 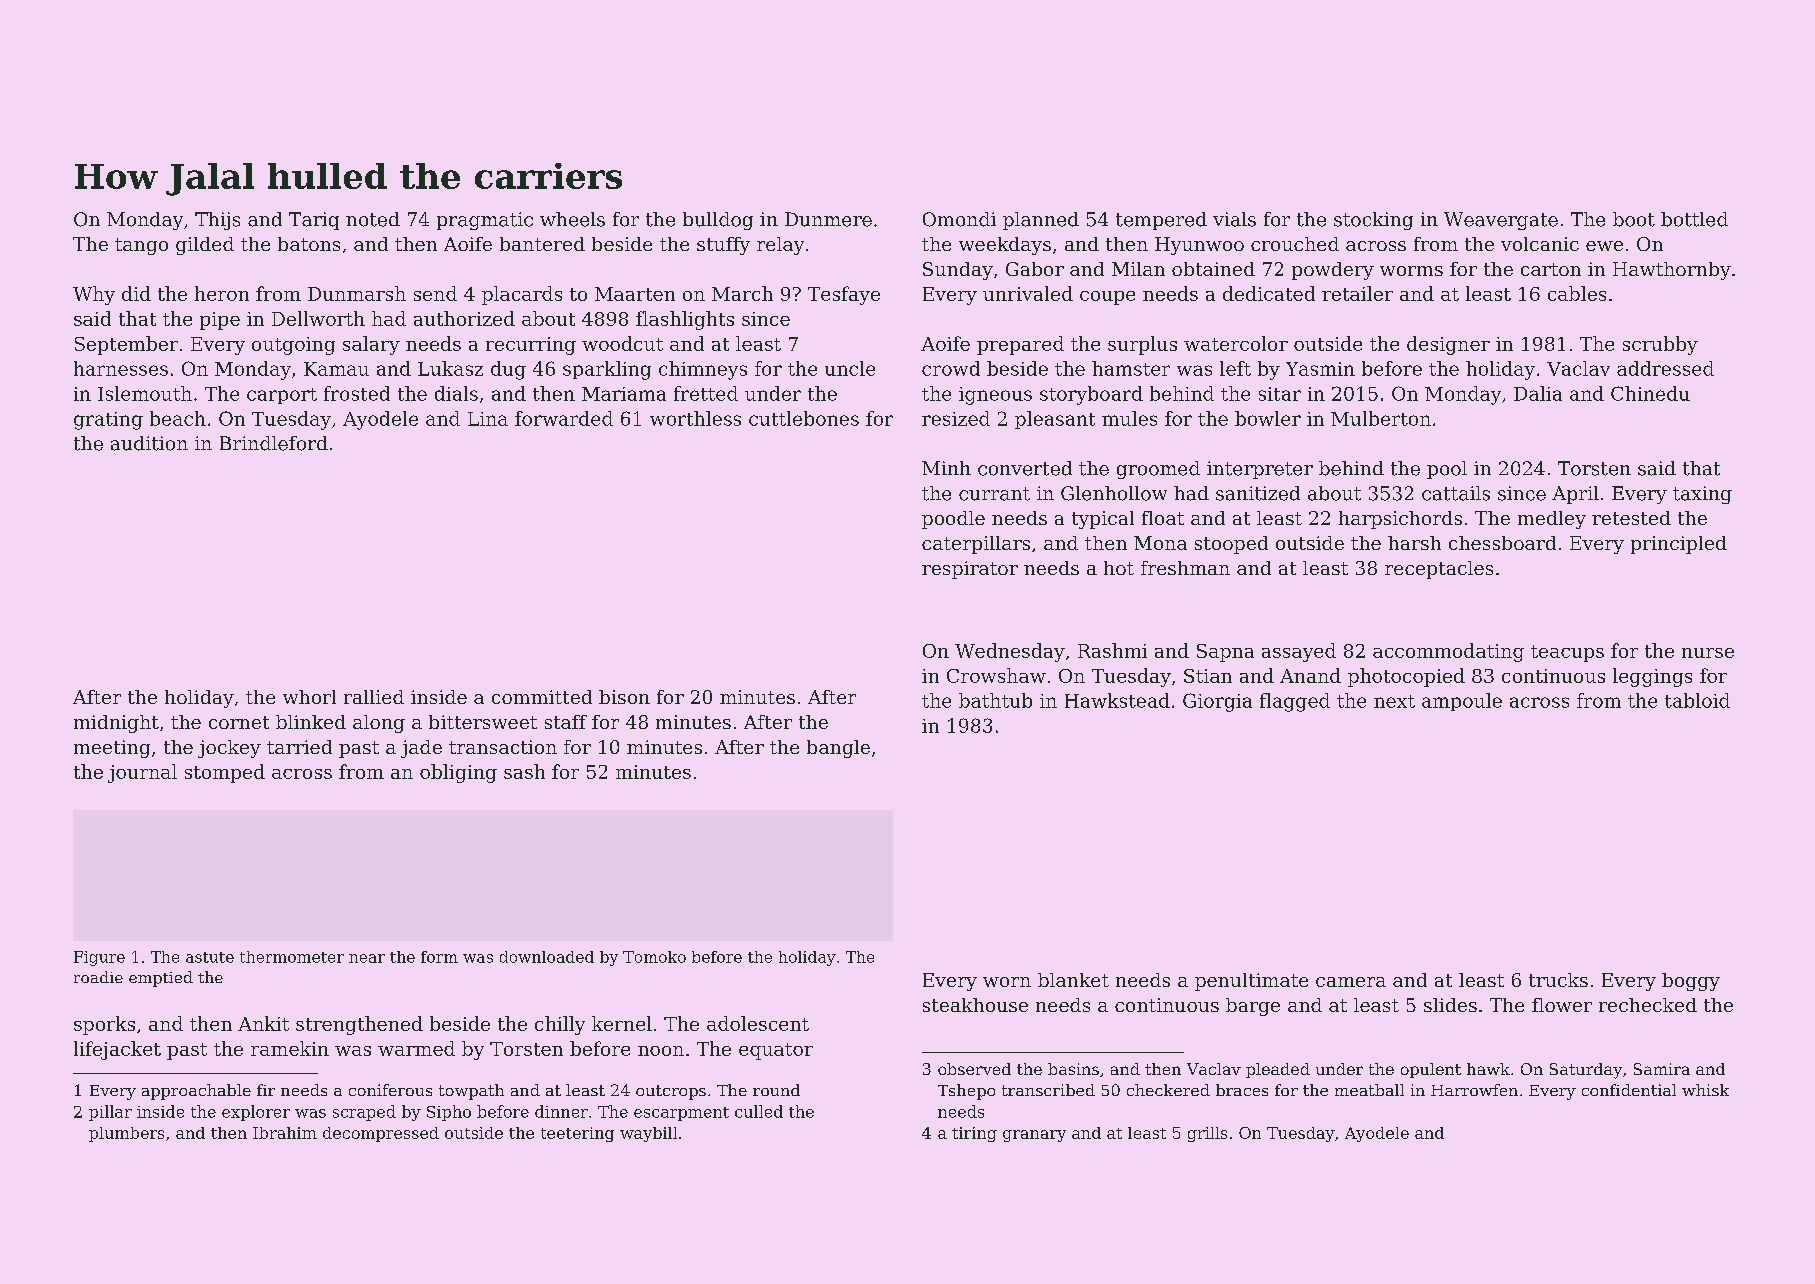 I want to click on stocking, so click(x=1373, y=221).
